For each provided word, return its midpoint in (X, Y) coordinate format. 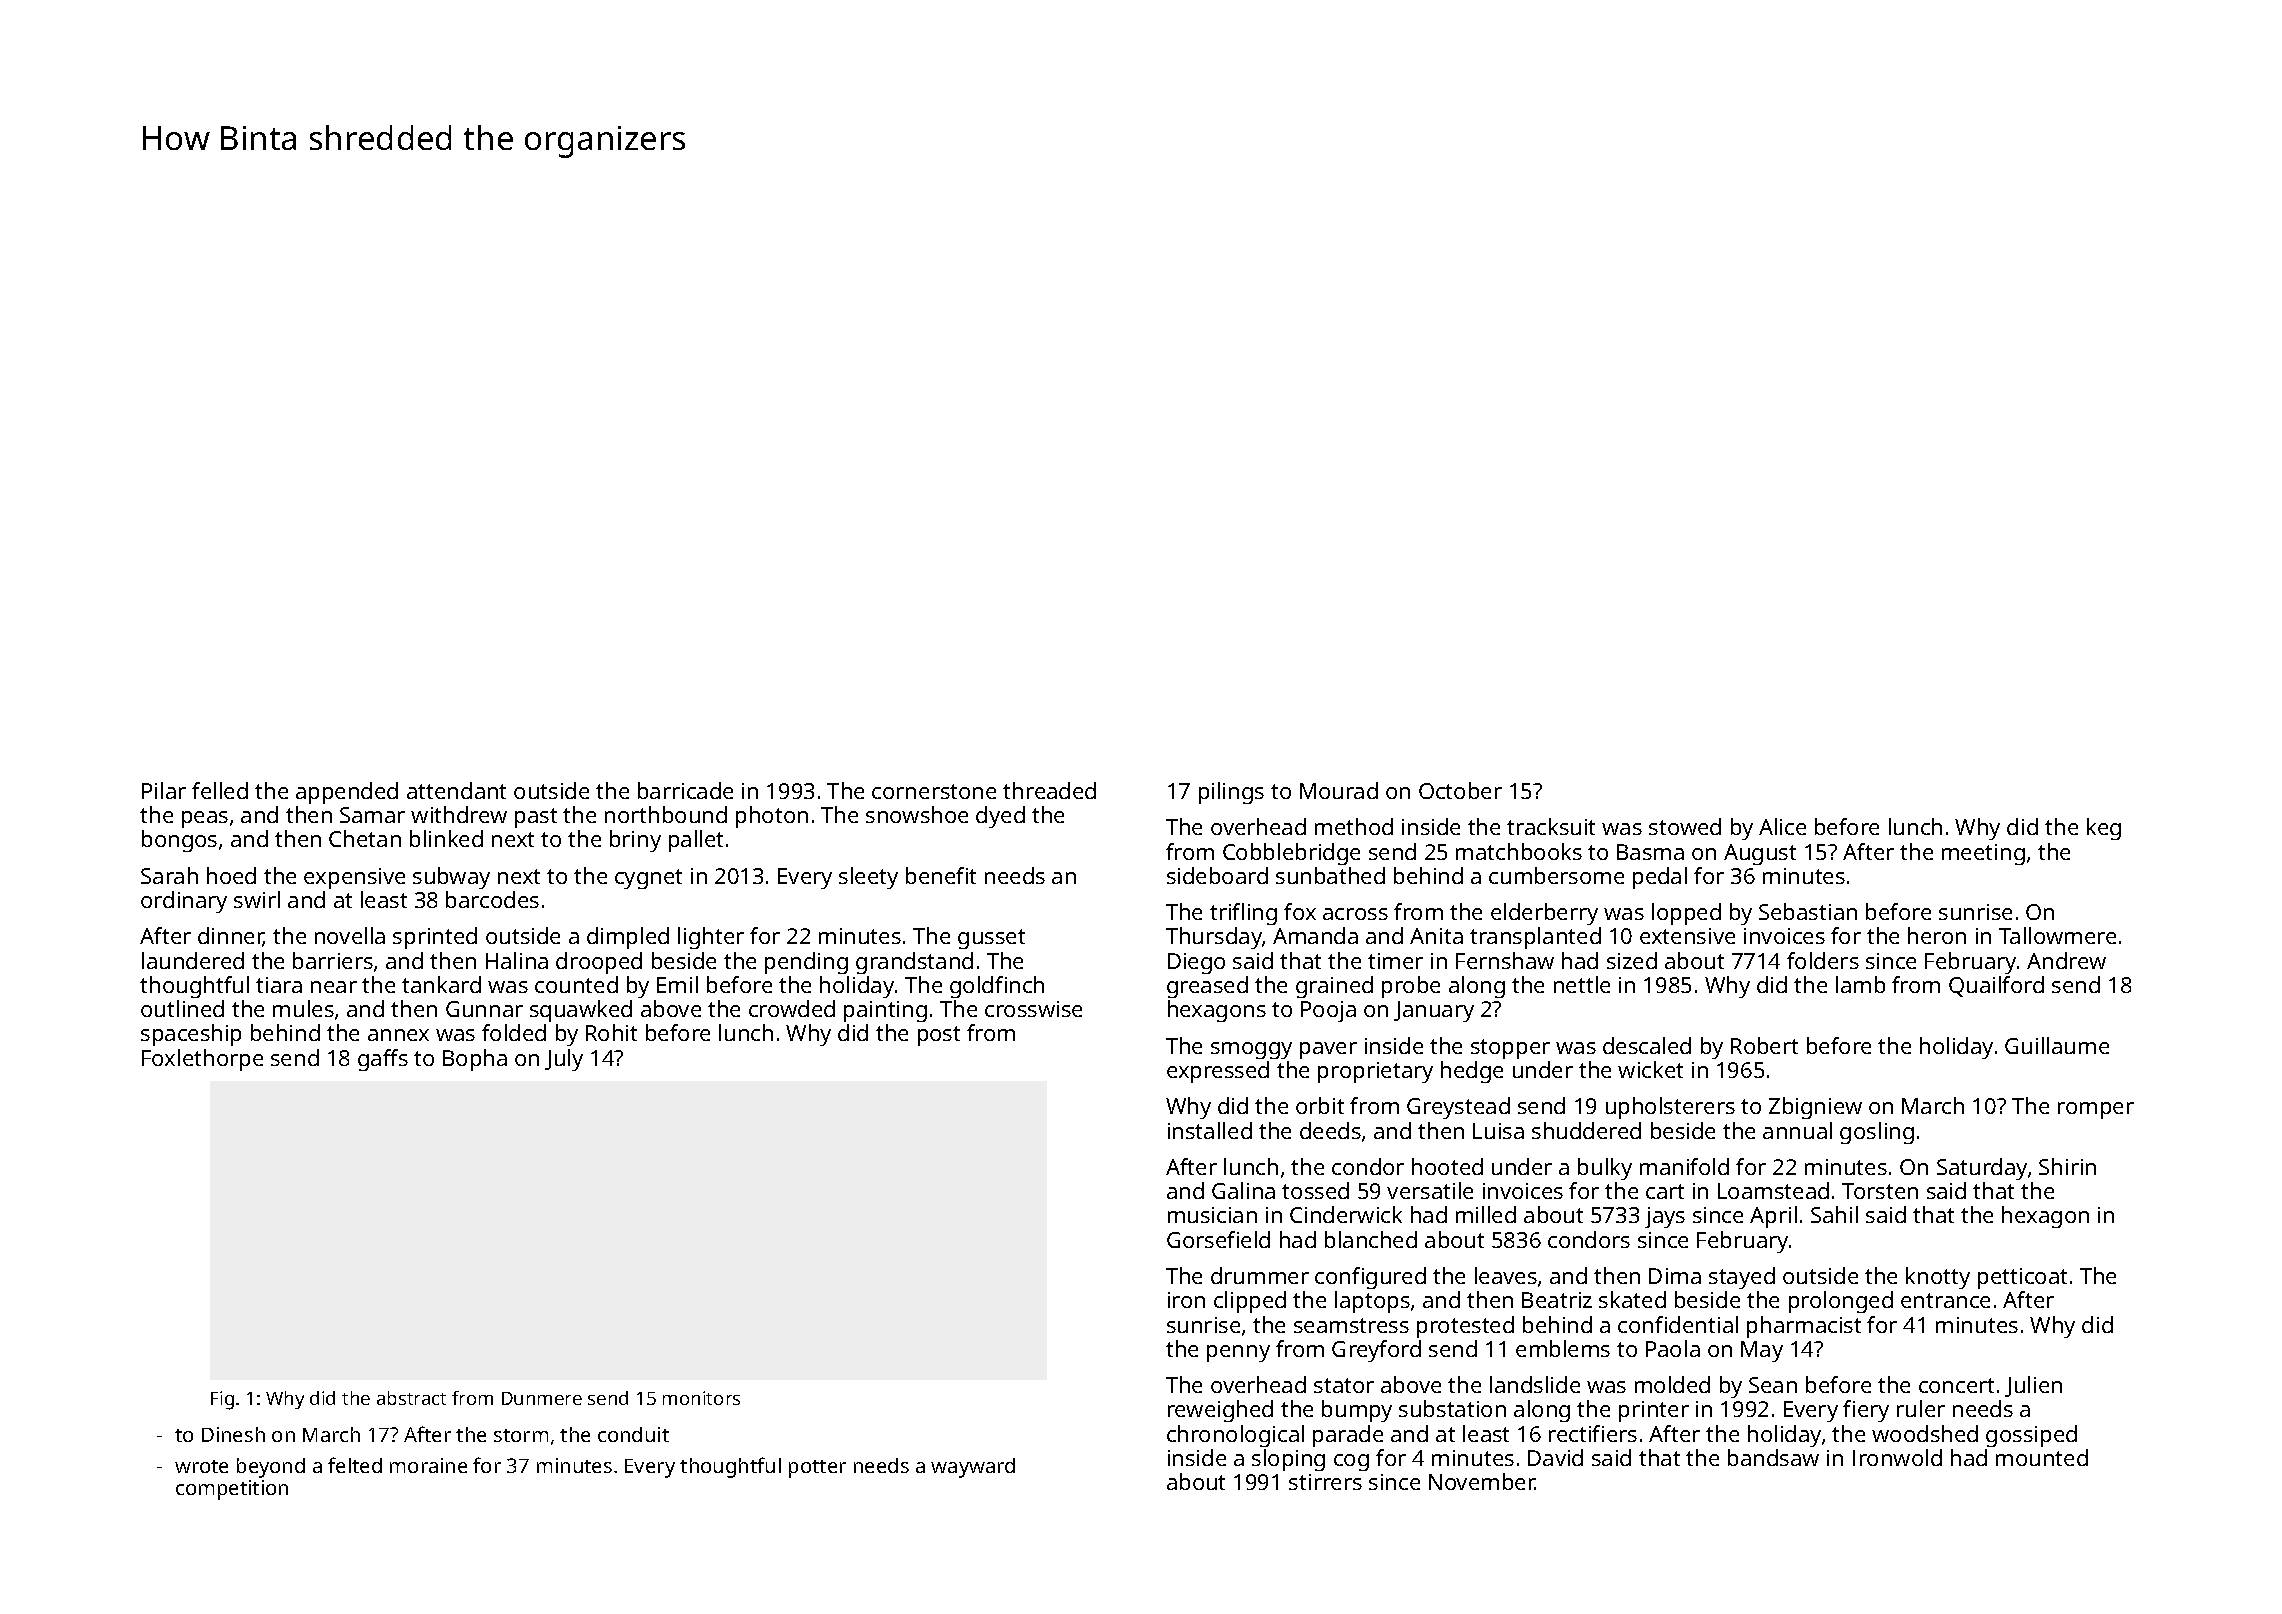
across (1355, 914)
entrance (1945, 1300)
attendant (456, 790)
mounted (2042, 1457)
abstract (411, 1398)
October (1460, 790)
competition (232, 1490)
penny (1238, 1353)
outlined (182, 1008)
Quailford (1996, 986)
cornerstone (934, 791)
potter (817, 1469)
